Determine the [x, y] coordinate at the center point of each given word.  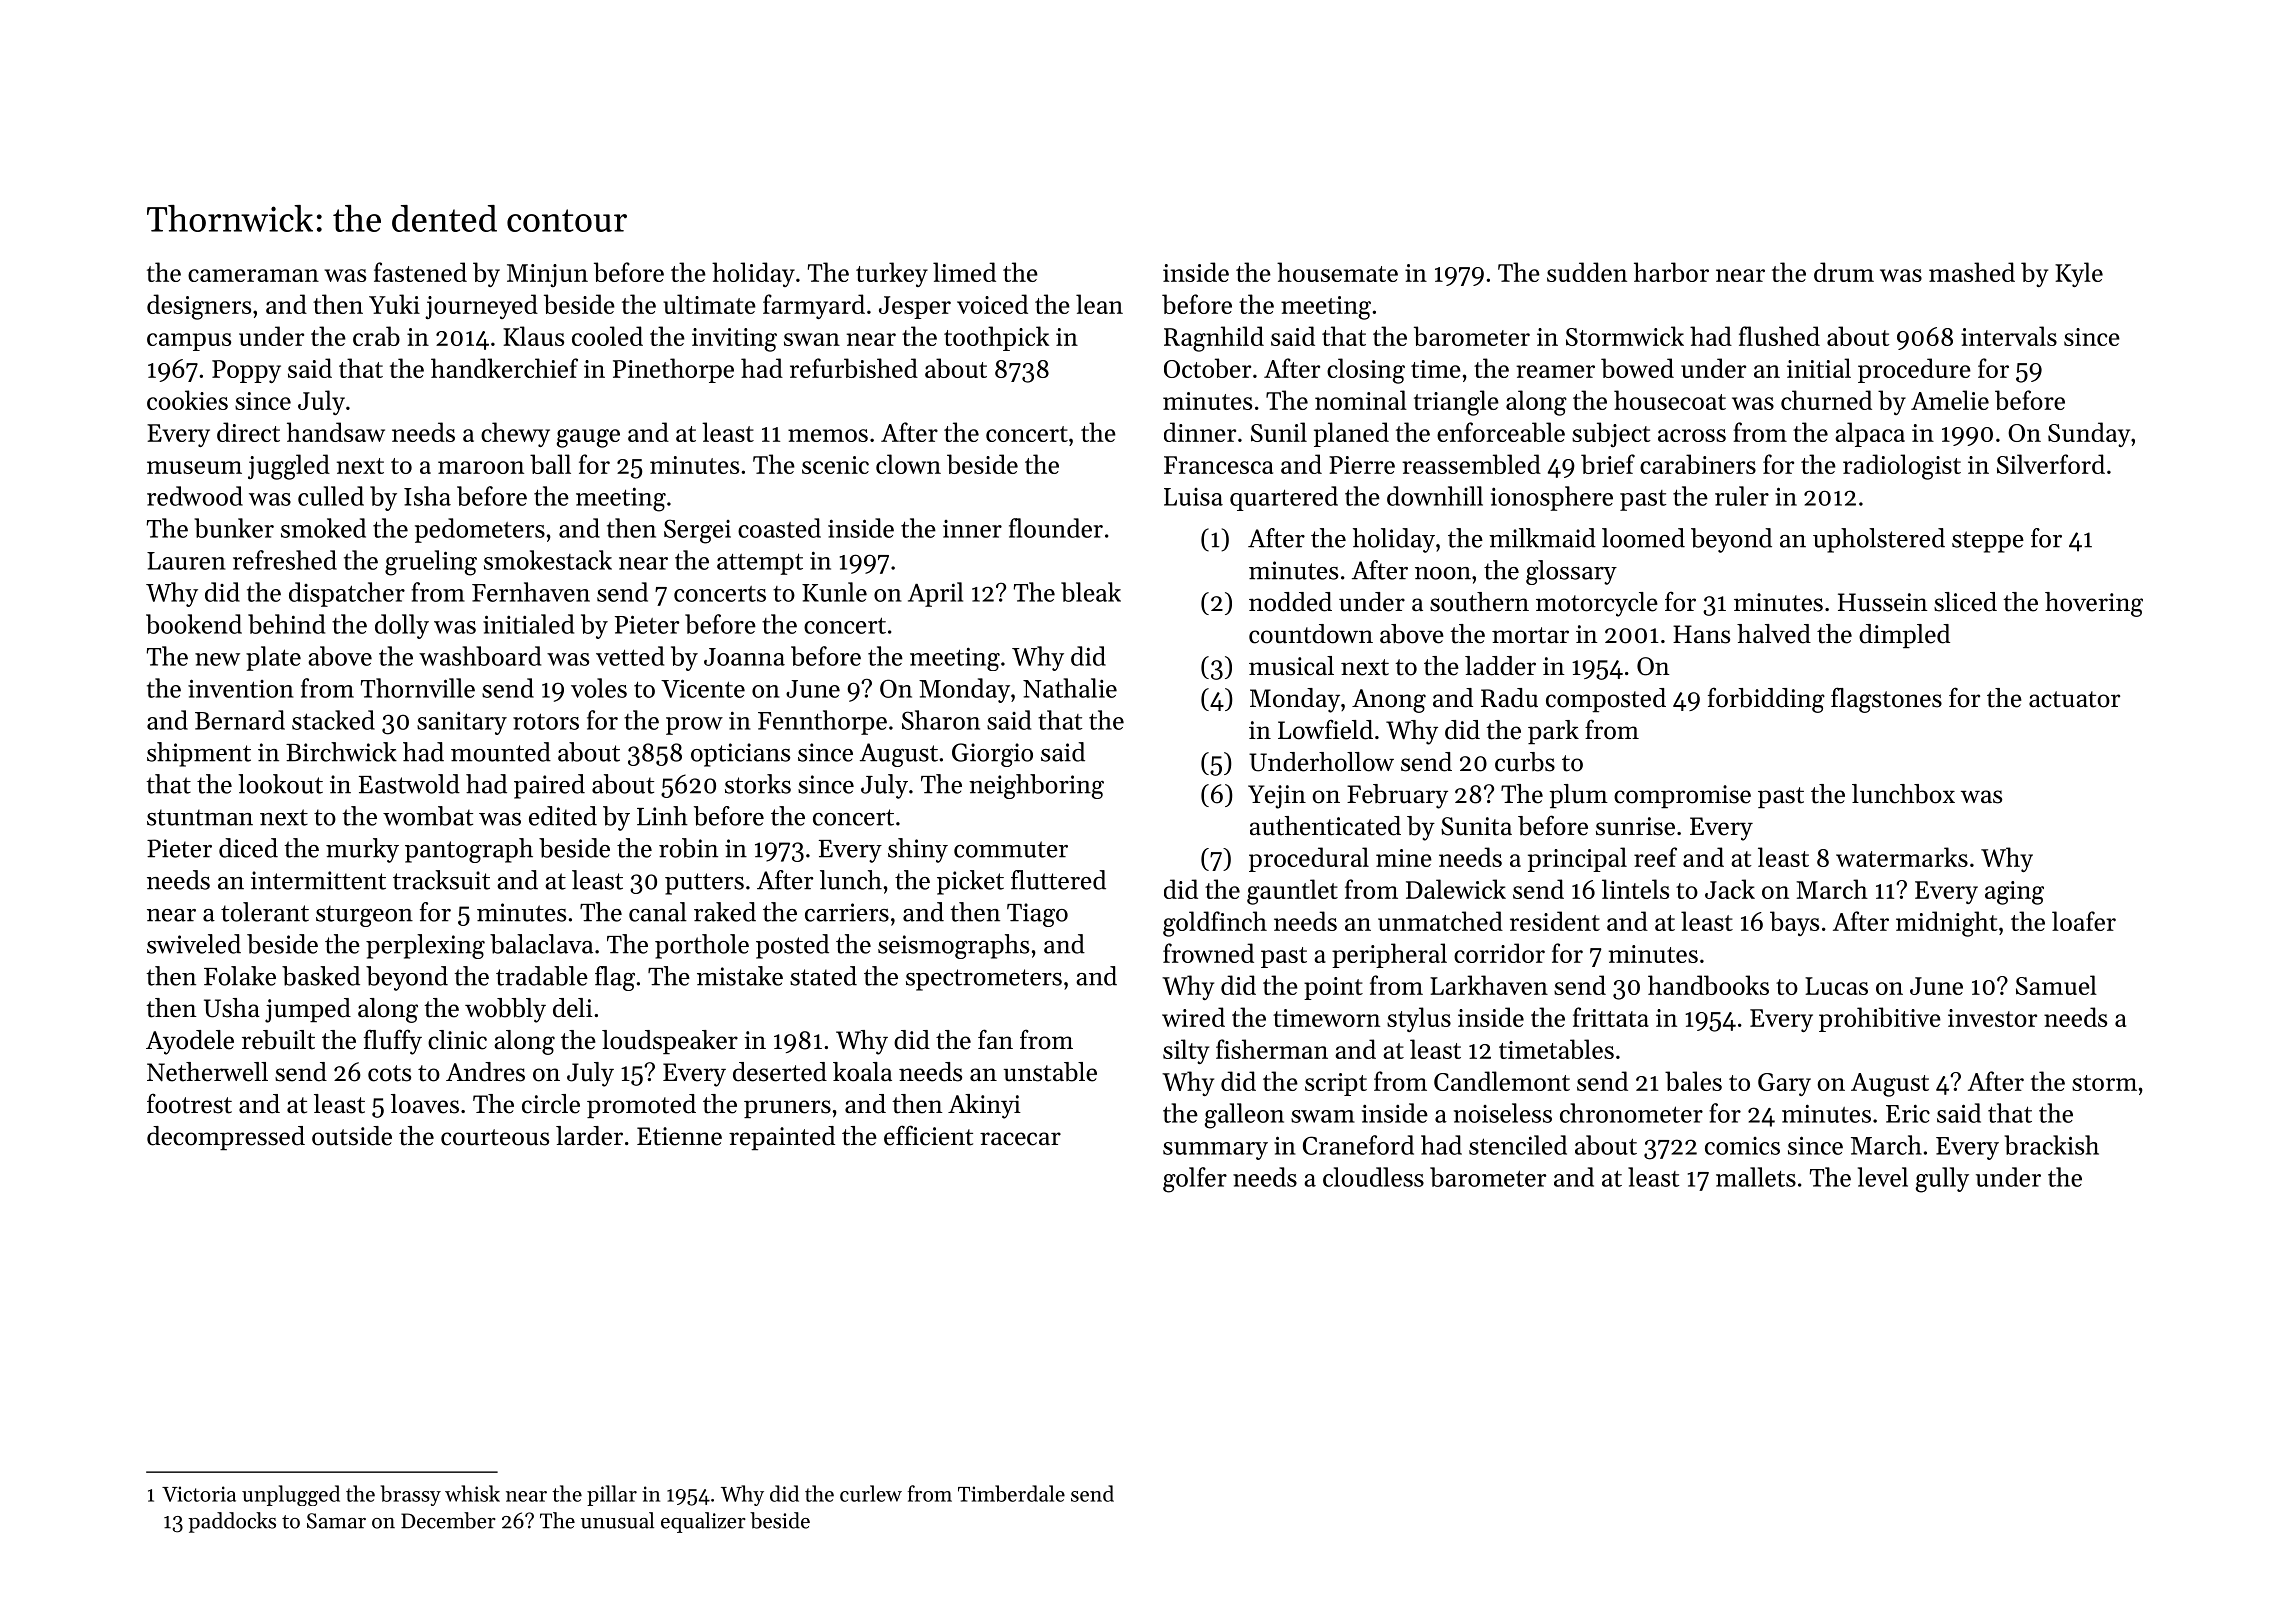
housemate [1337, 272]
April [935, 594]
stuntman [200, 817]
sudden [1587, 272]
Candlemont [1502, 1081]
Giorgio [992, 755]
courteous [495, 1137]
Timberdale [1011, 1493]
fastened [420, 272]
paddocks [232, 1522]
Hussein [1883, 602]
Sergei [697, 531]
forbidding [1766, 700]
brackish [2051, 1145]
